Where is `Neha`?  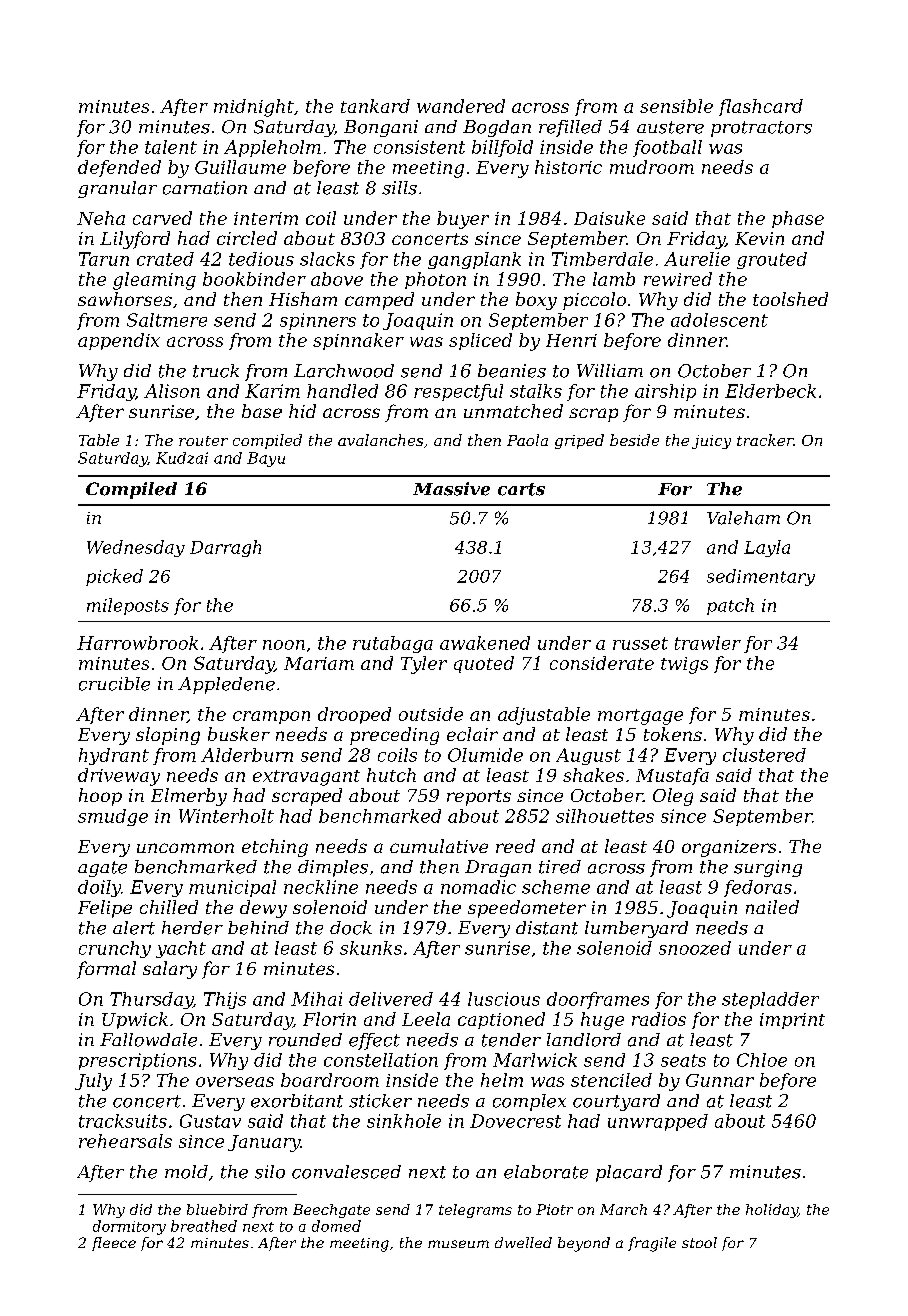 Neha is located at coordinates (101, 218).
